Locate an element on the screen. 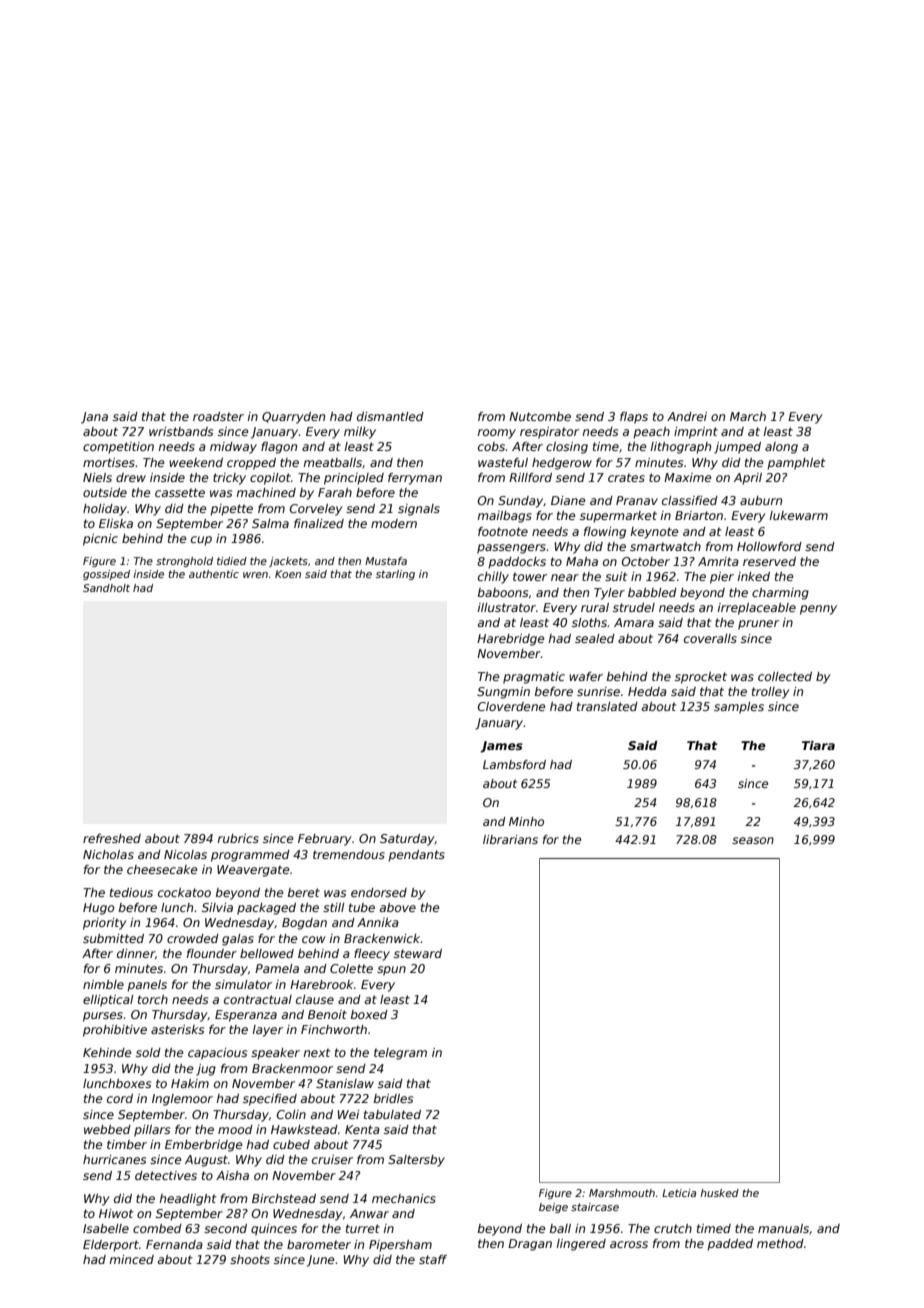 Image resolution: width=924 pixels, height=1308 pixels. Sandholt is located at coordinates (106, 588).
